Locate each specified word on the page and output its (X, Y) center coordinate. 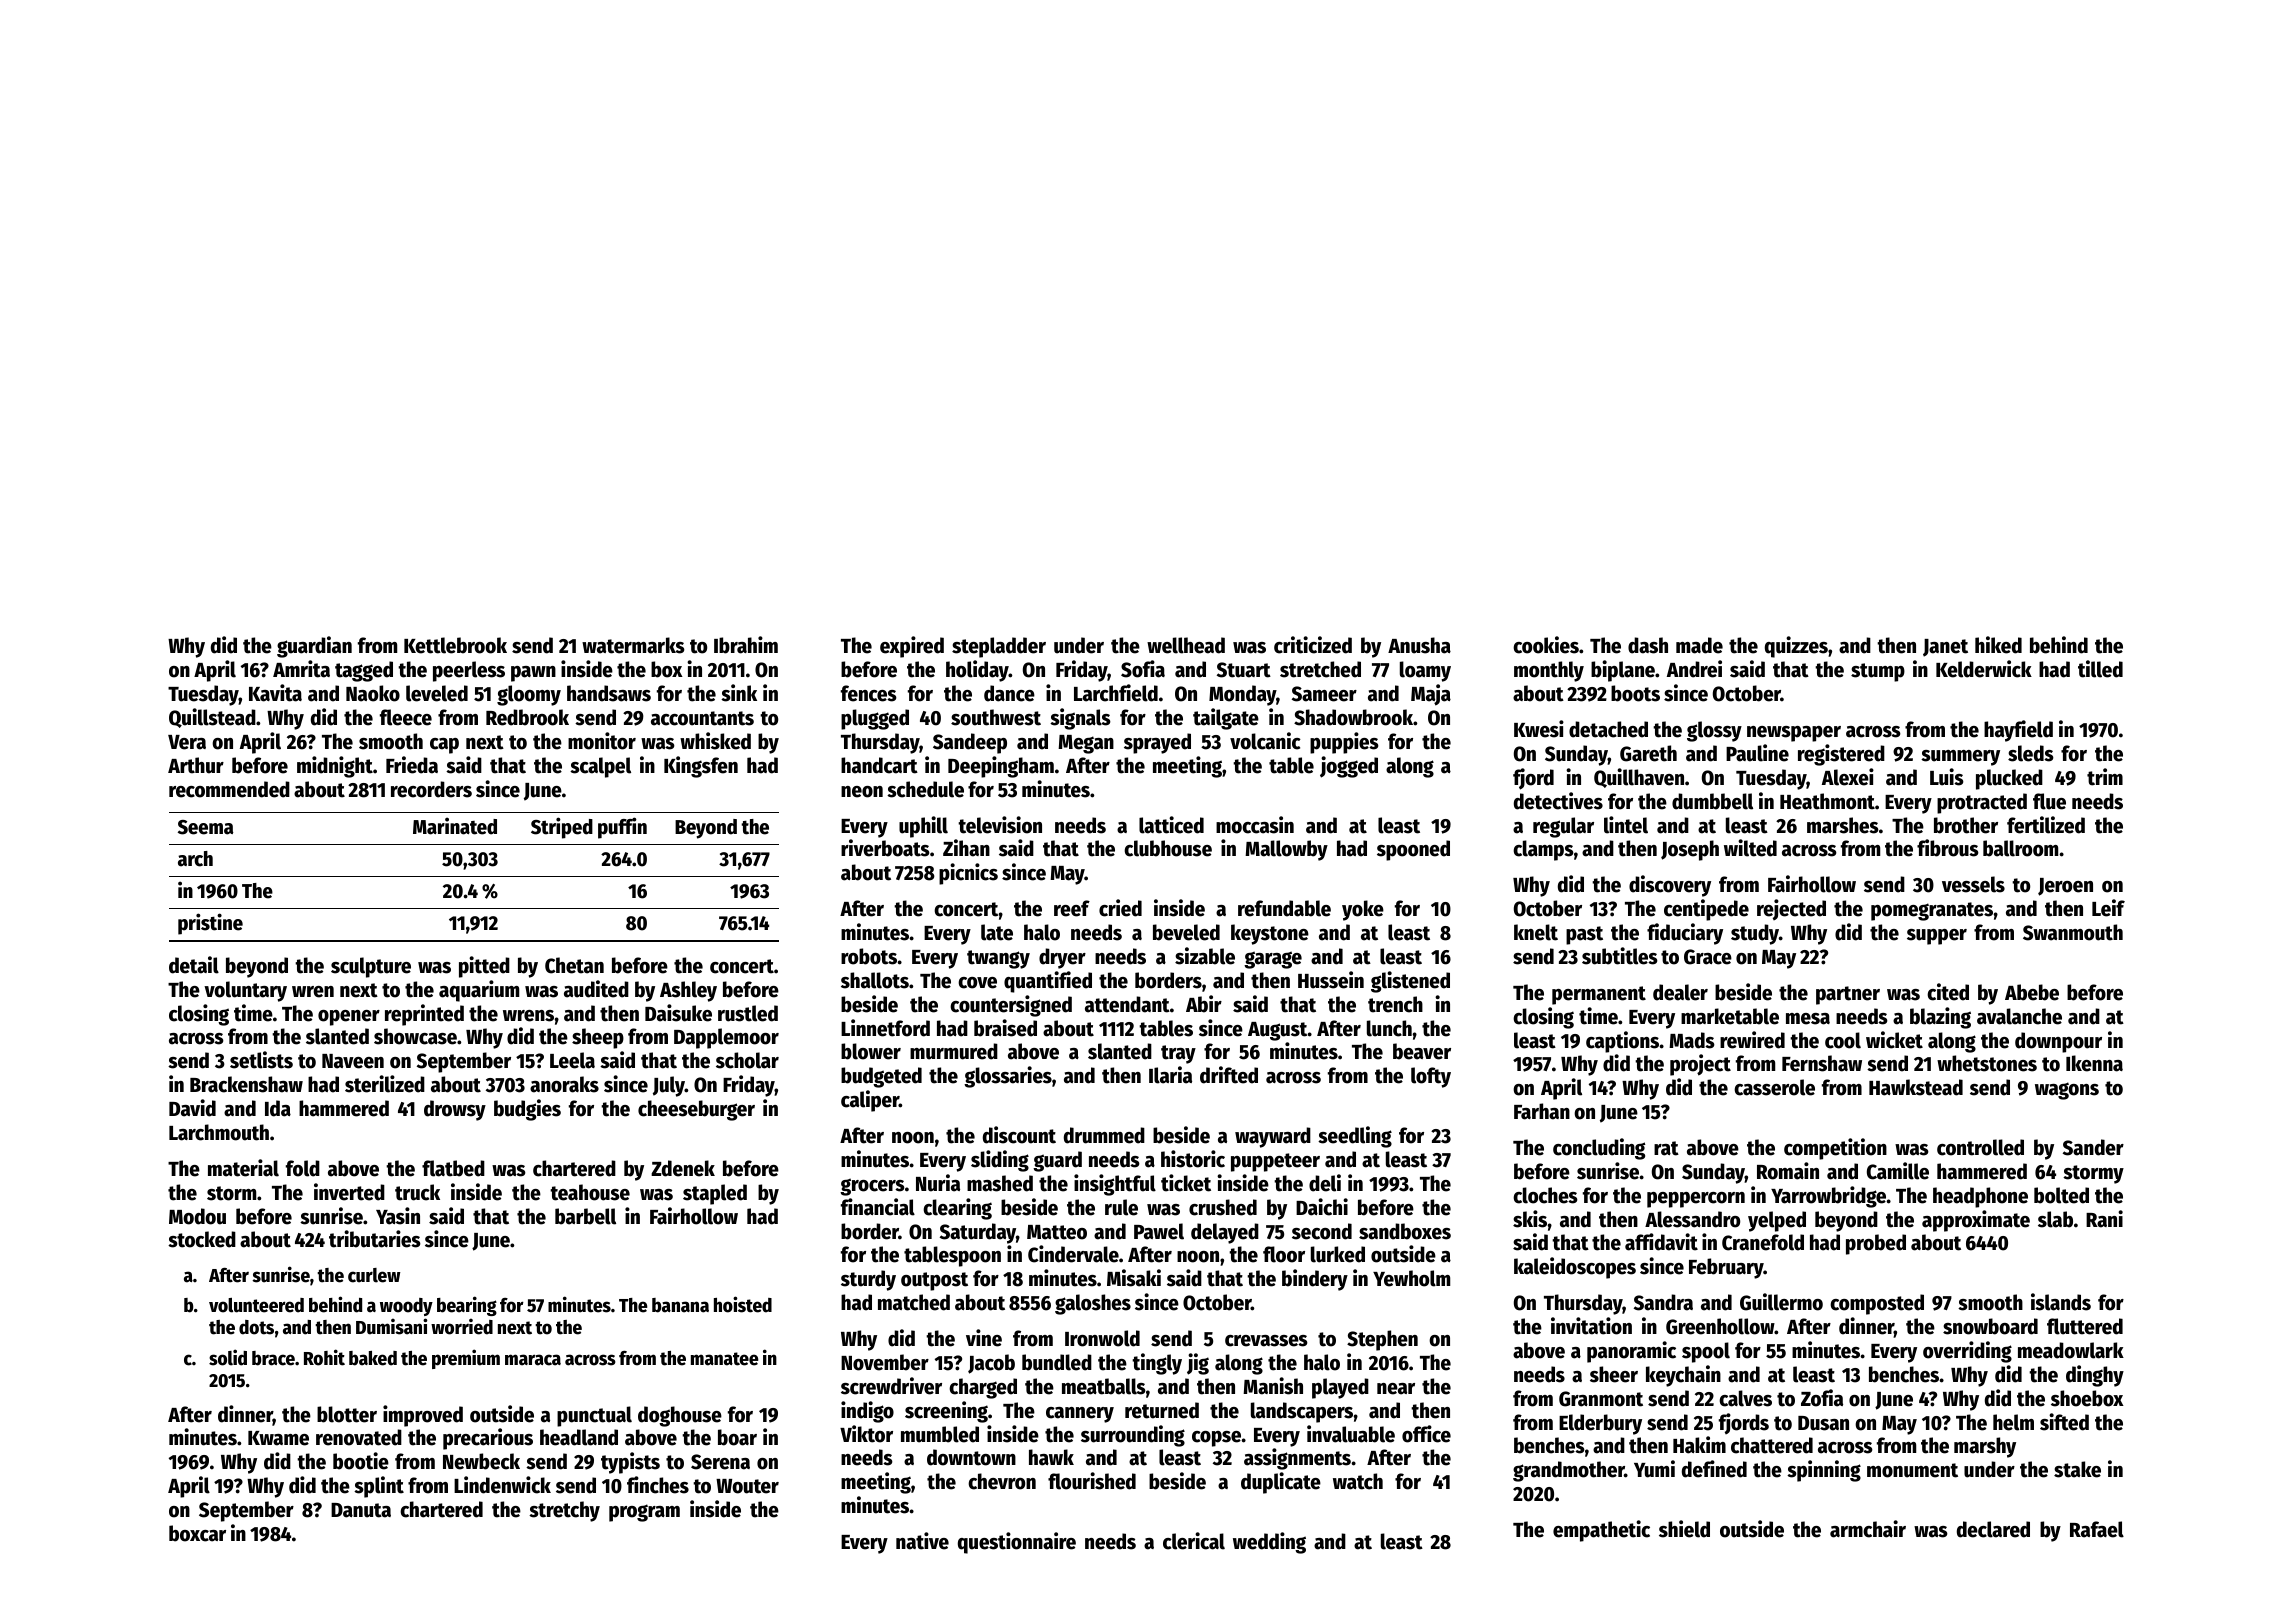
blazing (1940, 1018)
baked (373, 1358)
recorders (431, 789)
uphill (923, 827)
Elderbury (1600, 1424)
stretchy (564, 1511)
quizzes (1796, 647)
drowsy (455, 1110)
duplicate (1281, 1483)
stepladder (999, 647)
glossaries (1008, 1077)
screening (946, 1412)
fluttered (2085, 1326)
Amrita (301, 669)
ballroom (2020, 848)
